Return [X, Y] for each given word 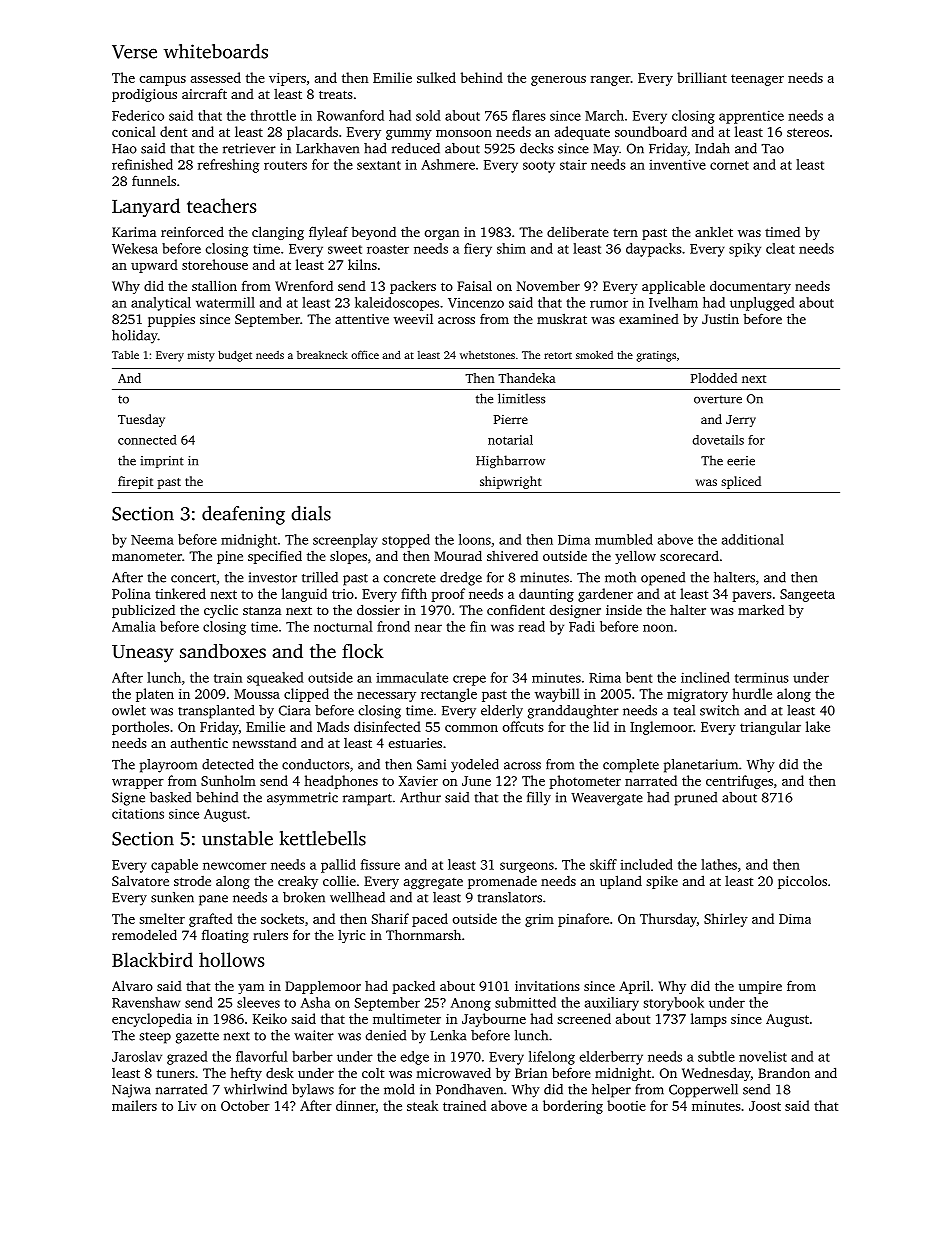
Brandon [784, 1073]
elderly [502, 712]
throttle [273, 115]
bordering [573, 1107]
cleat [780, 248]
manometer [147, 556]
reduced [416, 148]
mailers [134, 1105]
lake [818, 726]
